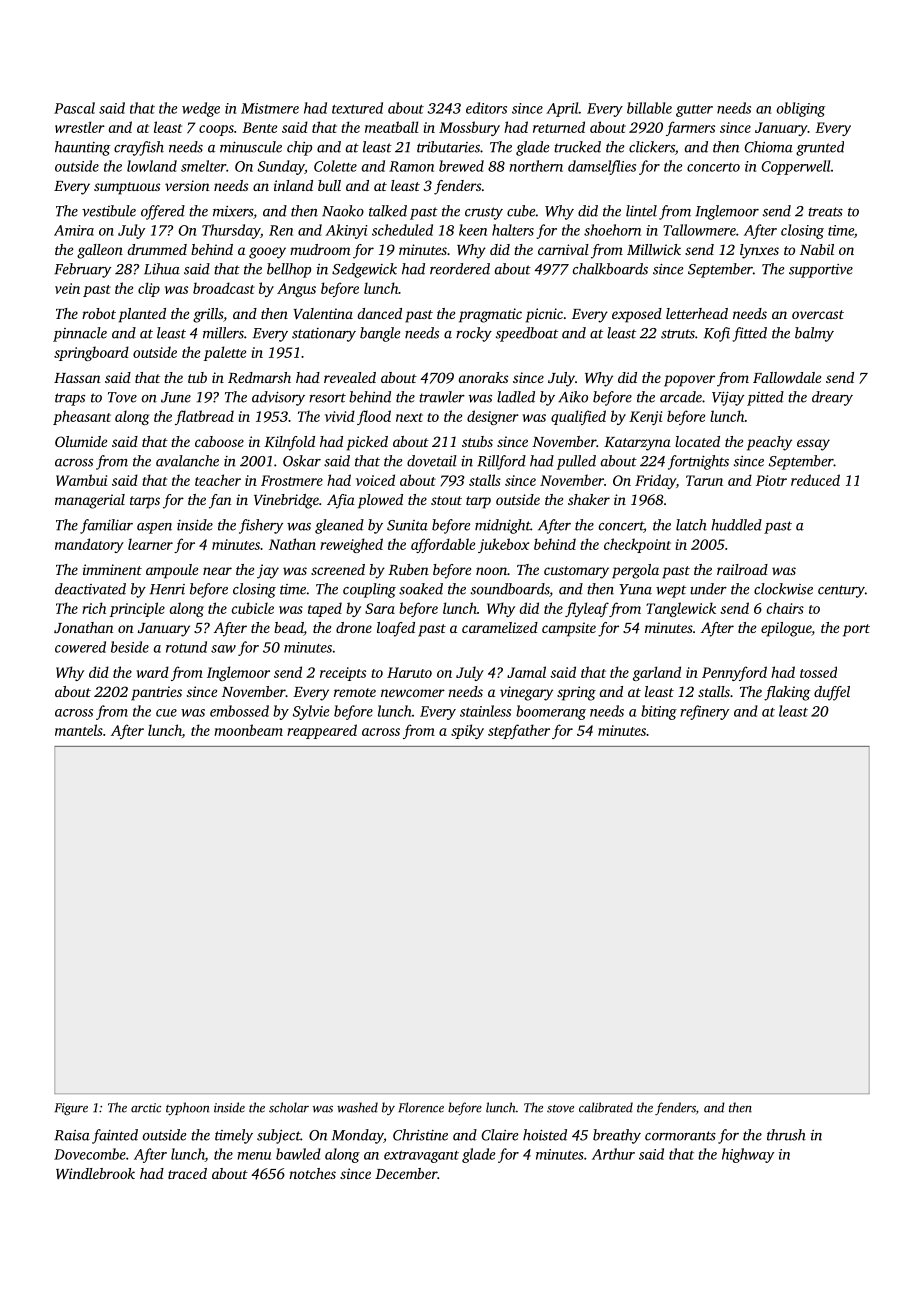 The image size is (924, 1308). Describe the element at coordinates (818, 672) in the screenshot. I see `tossed` at that location.
